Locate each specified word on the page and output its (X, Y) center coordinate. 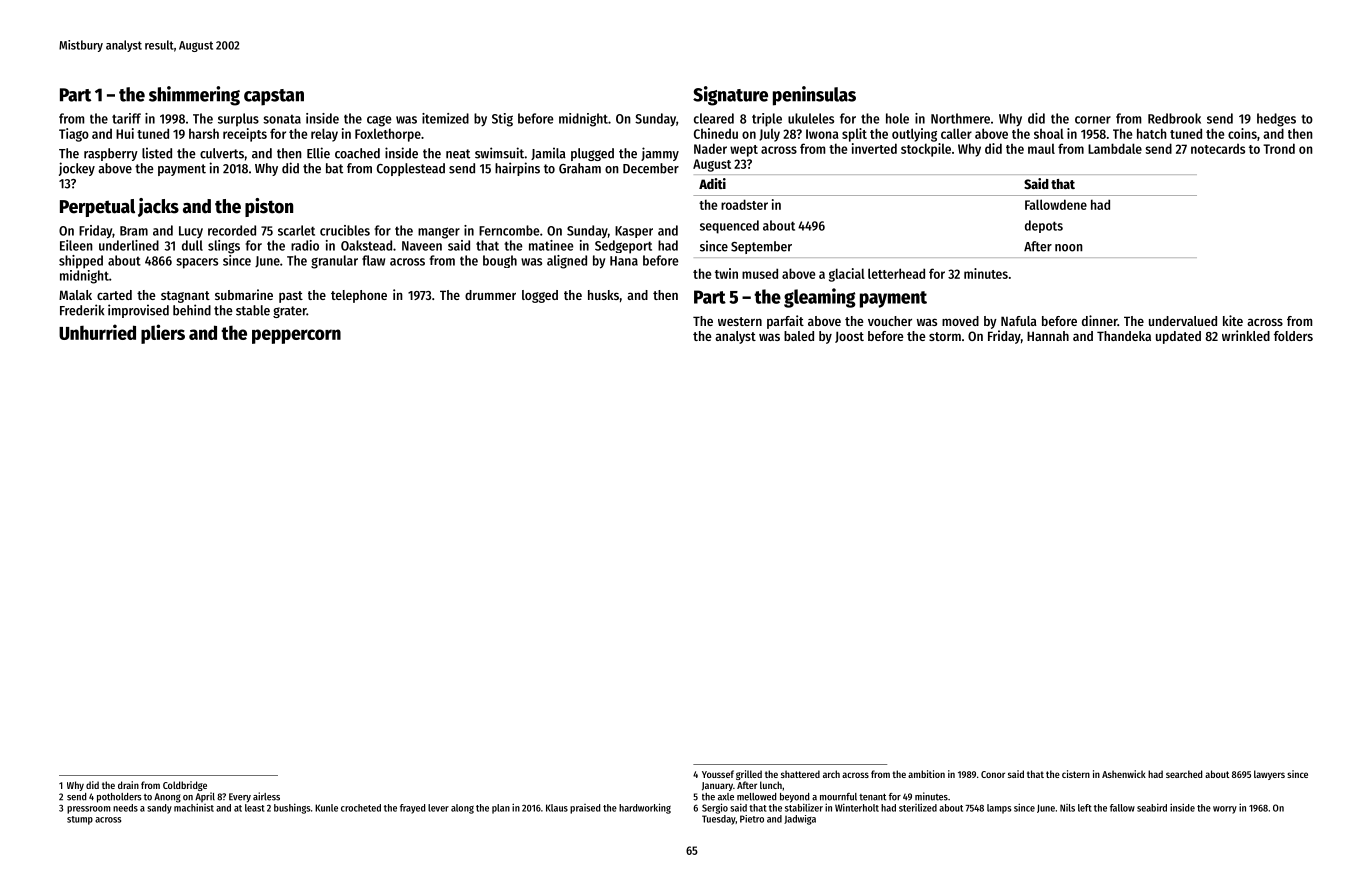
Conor (993, 774)
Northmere (960, 118)
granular (334, 262)
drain (128, 785)
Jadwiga (800, 820)
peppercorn (296, 336)
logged (540, 296)
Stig (502, 120)
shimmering (194, 96)
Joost (849, 337)
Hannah (1048, 336)
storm (945, 336)
